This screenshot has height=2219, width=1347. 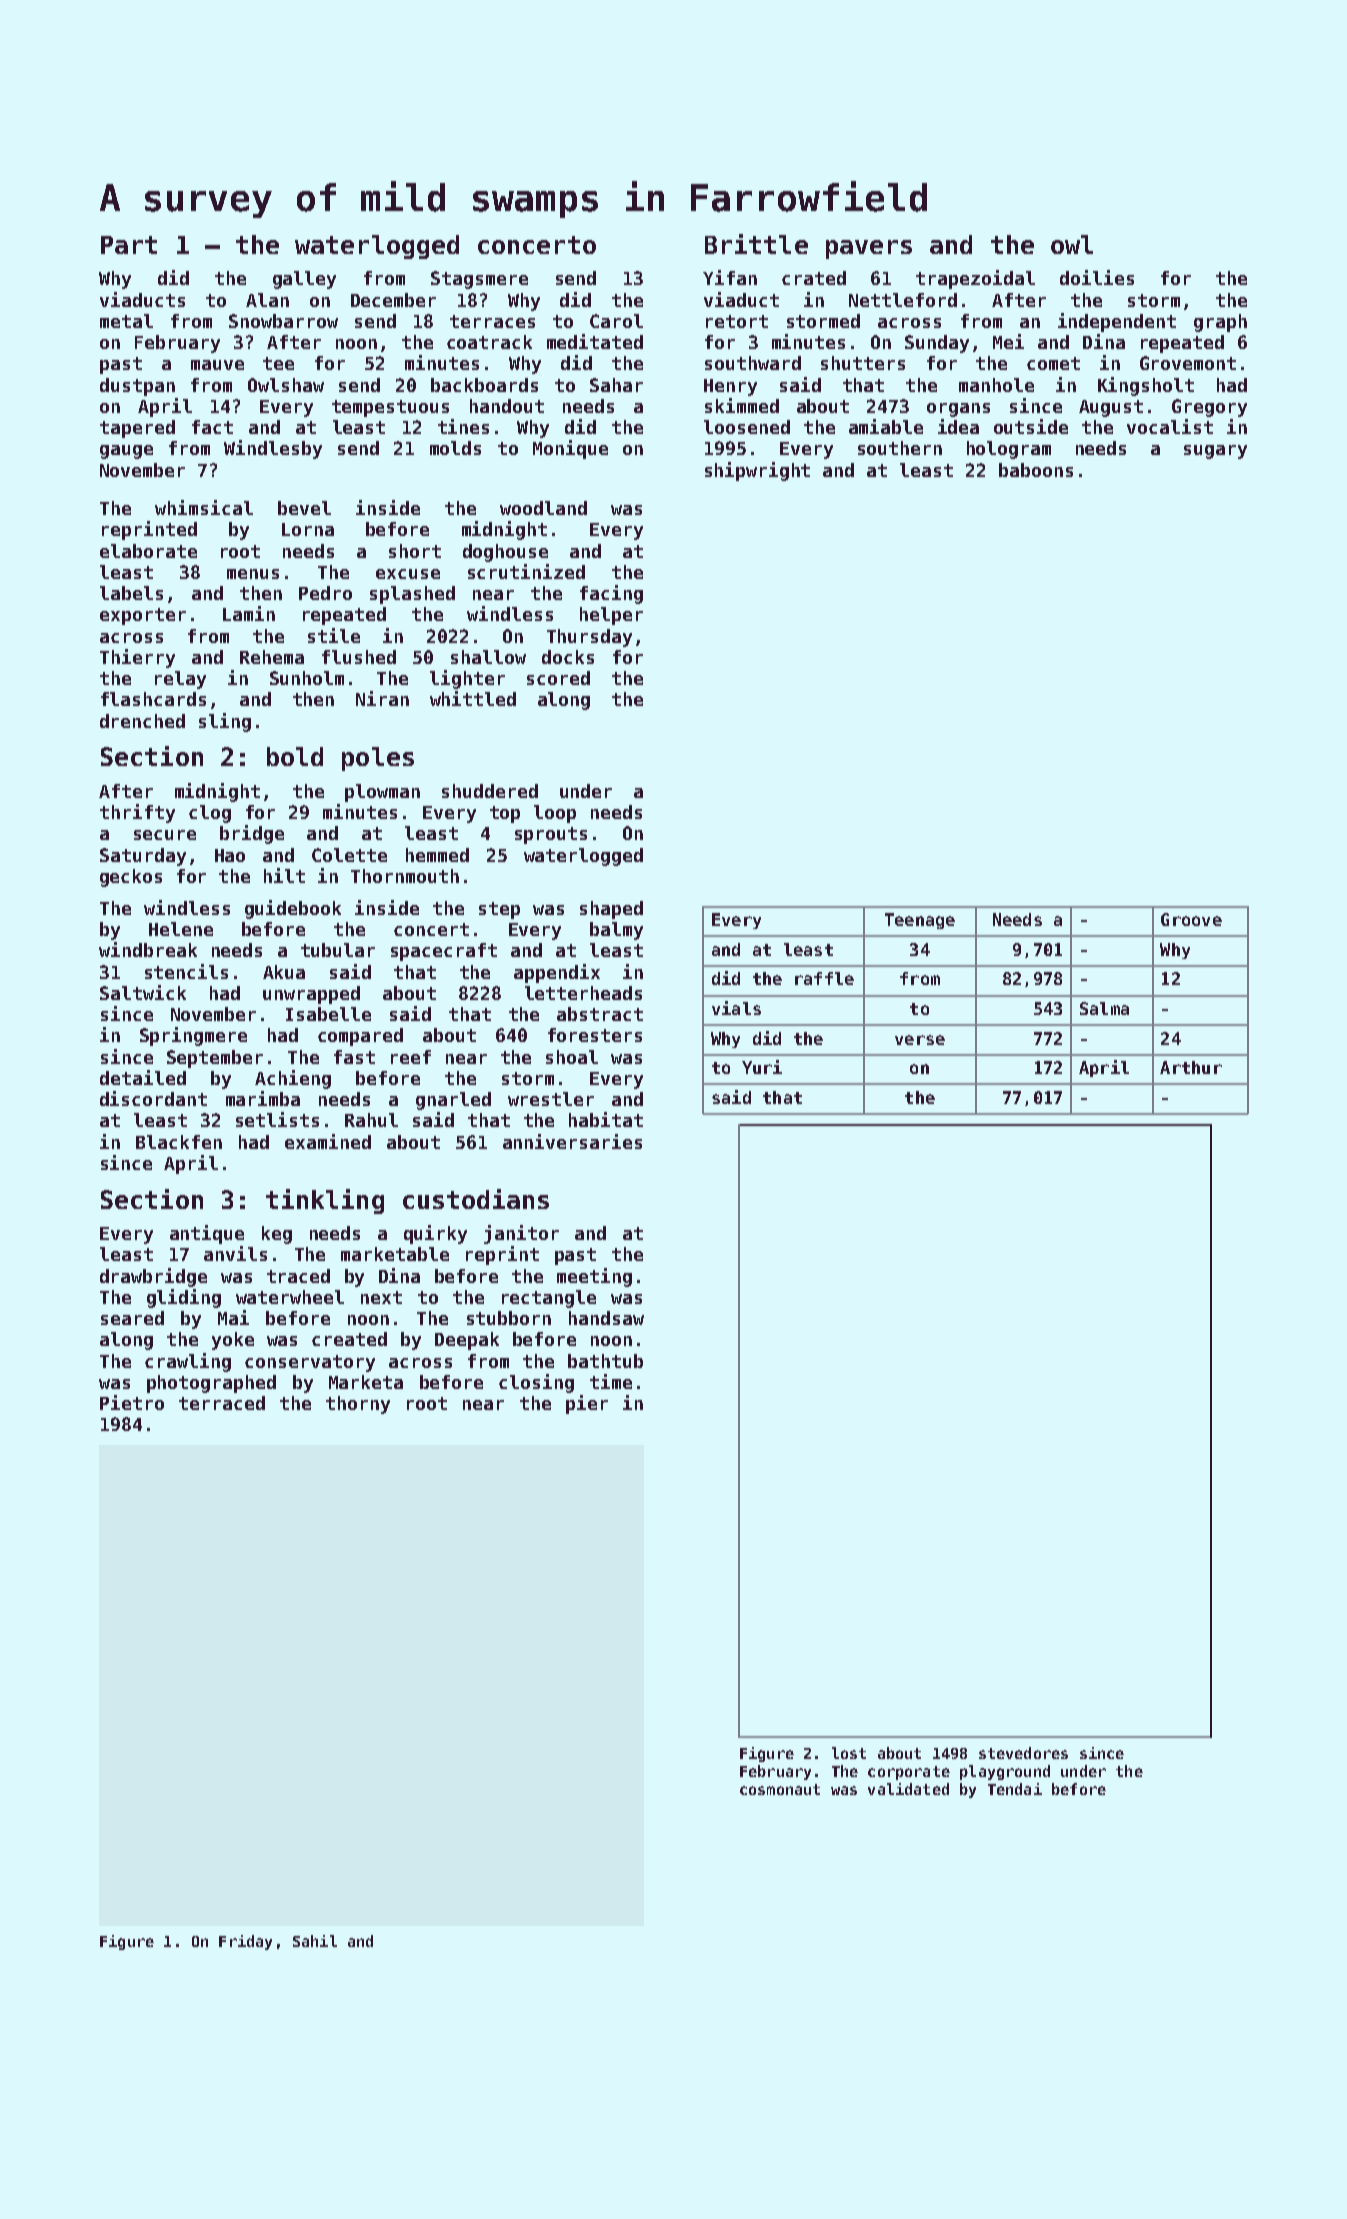 I want to click on cosmonaut, so click(x=780, y=1789).
